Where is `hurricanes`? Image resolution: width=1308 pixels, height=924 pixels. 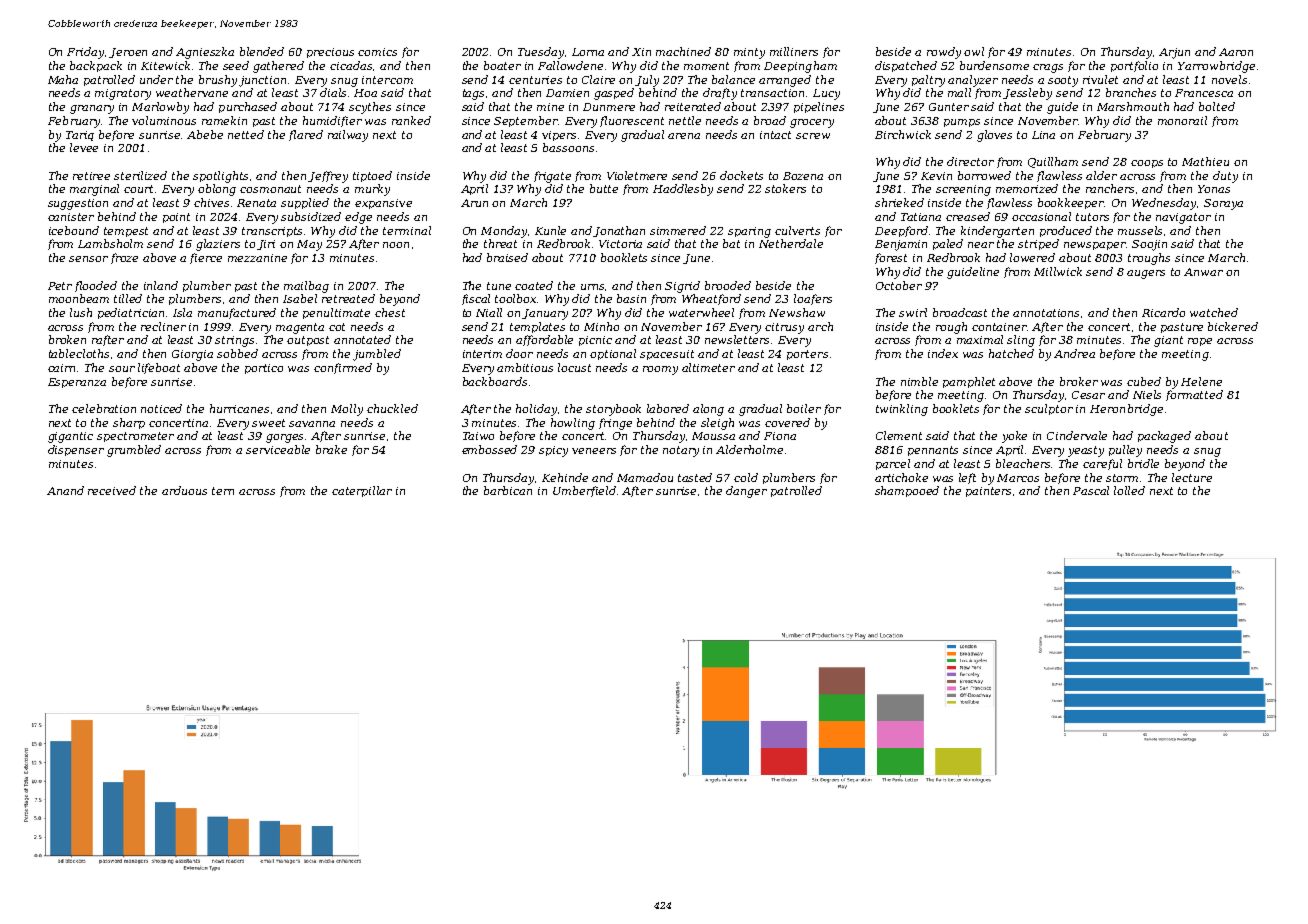 hurricanes is located at coordinates (239, 408).
